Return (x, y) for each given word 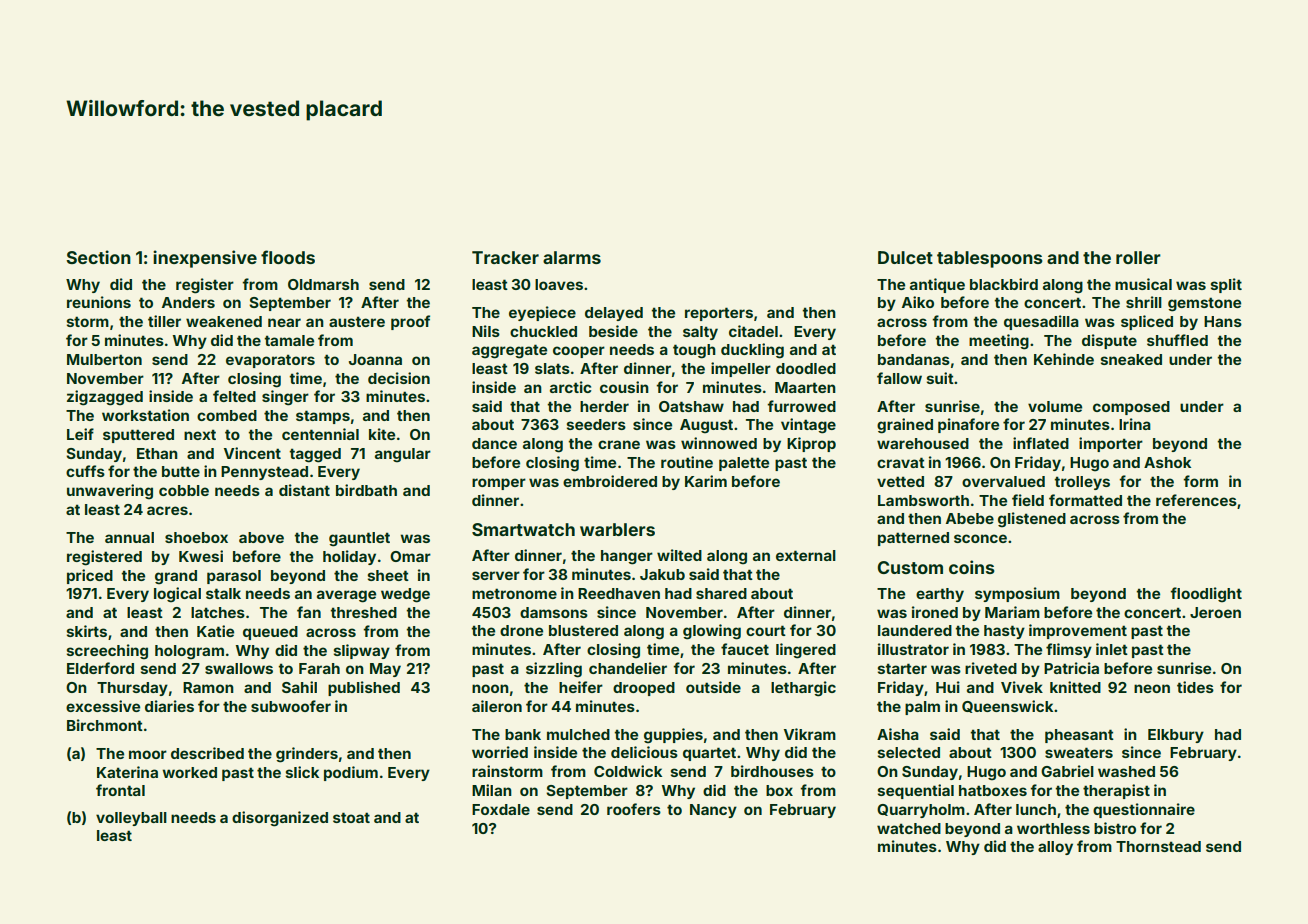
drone (521, 630)
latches (218, 612)
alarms (572, 257)
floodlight (1206, 595)
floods (288, 257)
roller (1138, 257)
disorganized (280, 819)
